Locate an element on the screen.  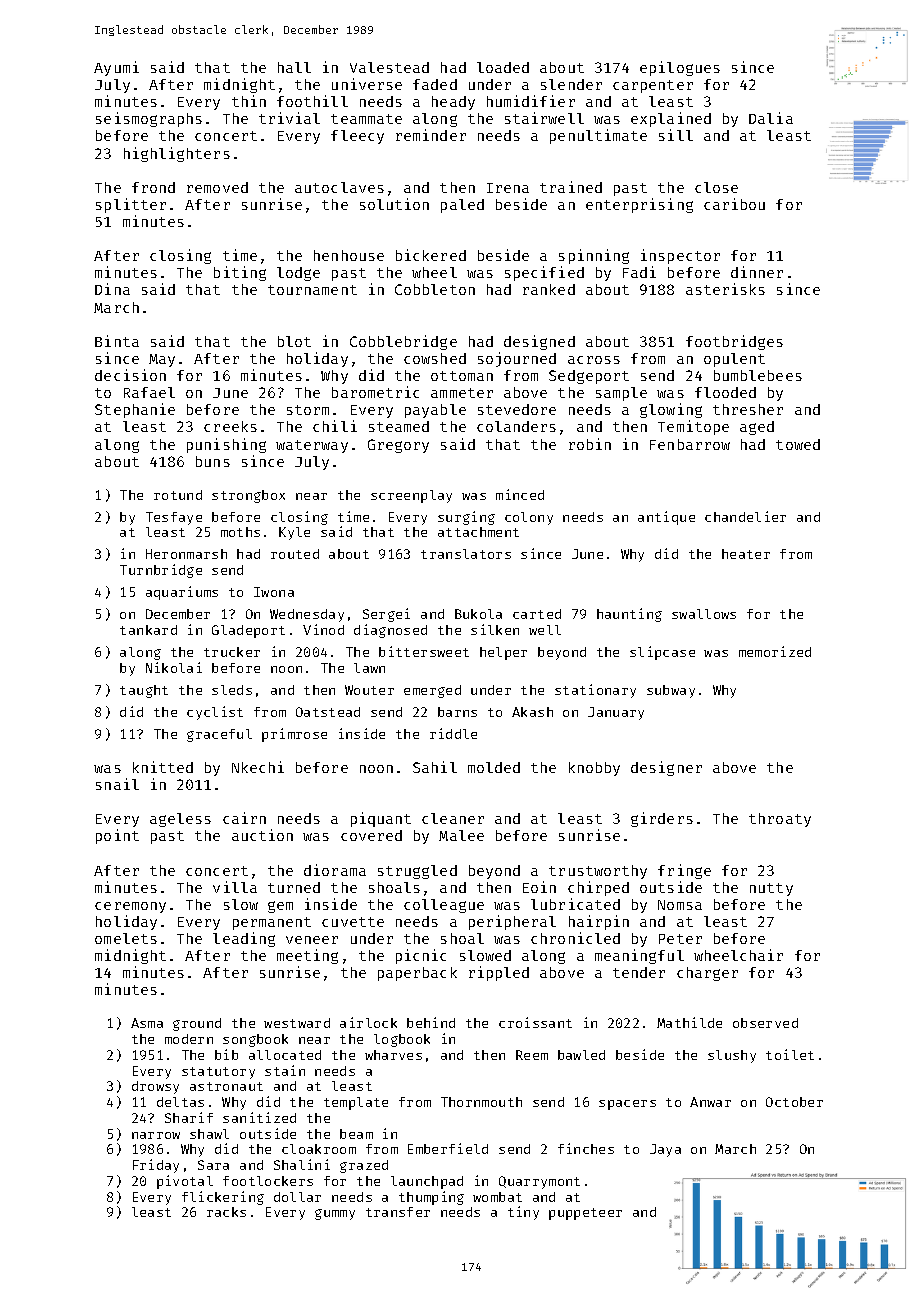
frond is located at coordinates (153, 187).
